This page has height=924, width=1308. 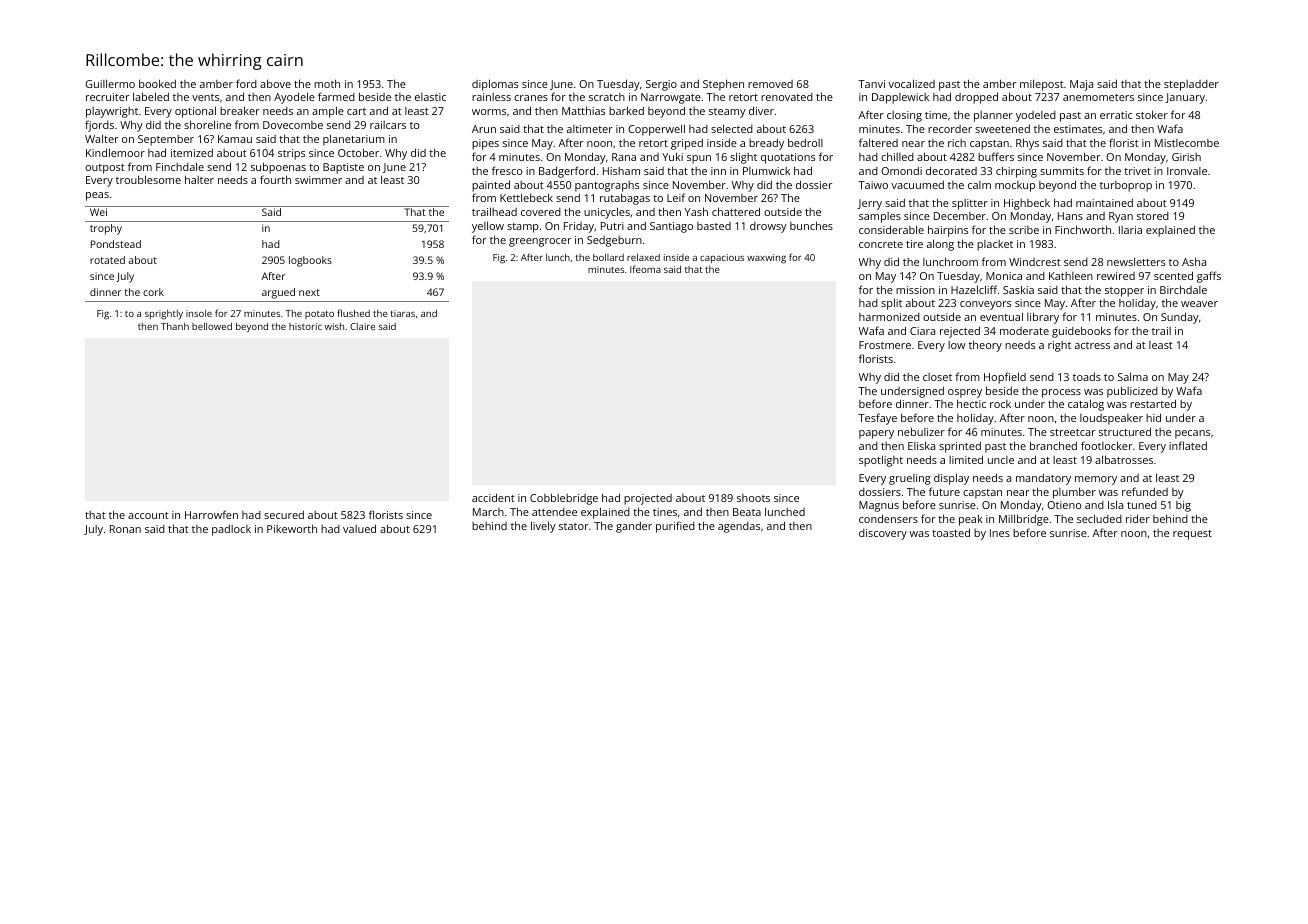 What do you see at coordinates (1153, 403) in the page?
I see `restarted` at bounding box center [1153, 403].
